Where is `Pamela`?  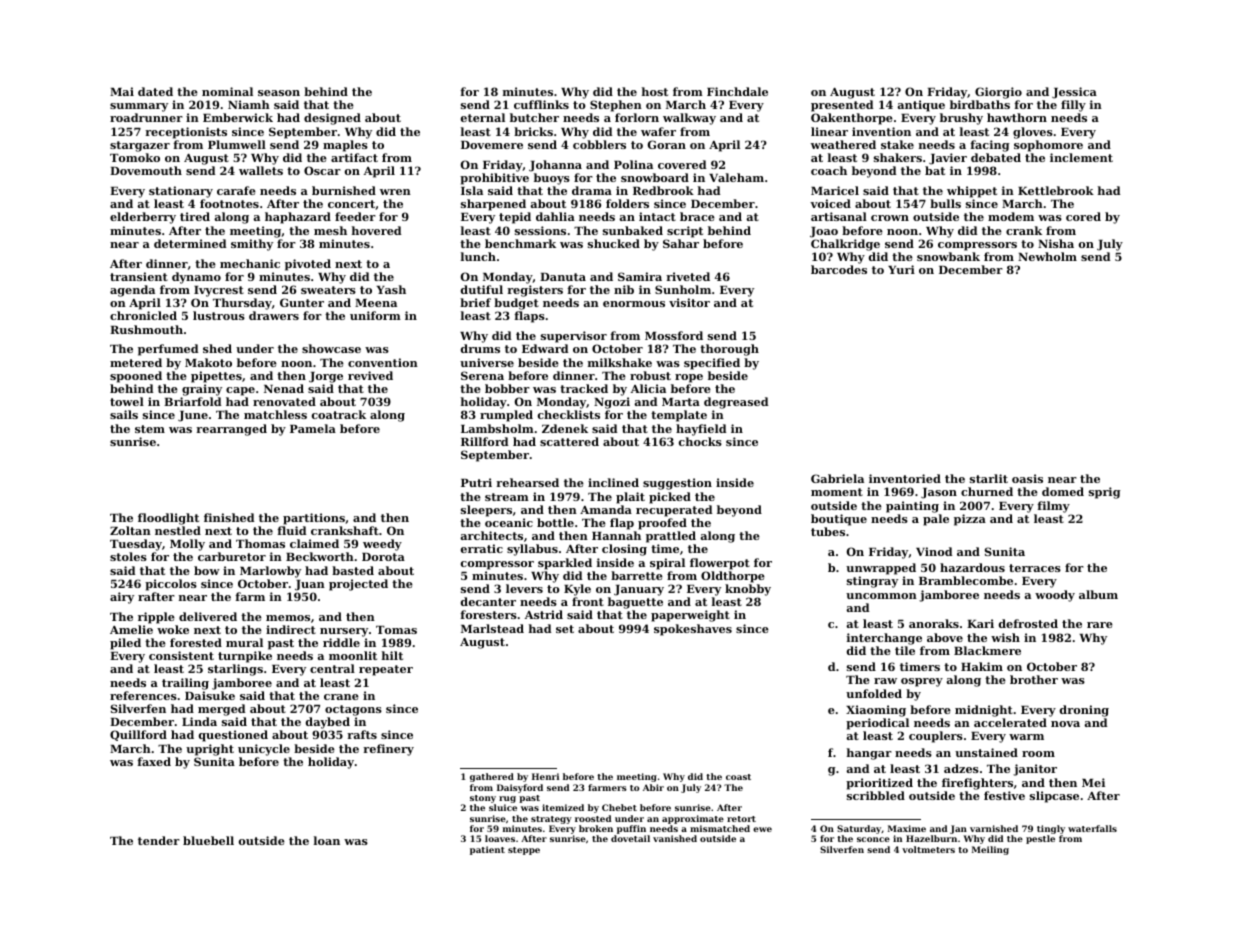 Pamela is located at coordinates (313, 428).
